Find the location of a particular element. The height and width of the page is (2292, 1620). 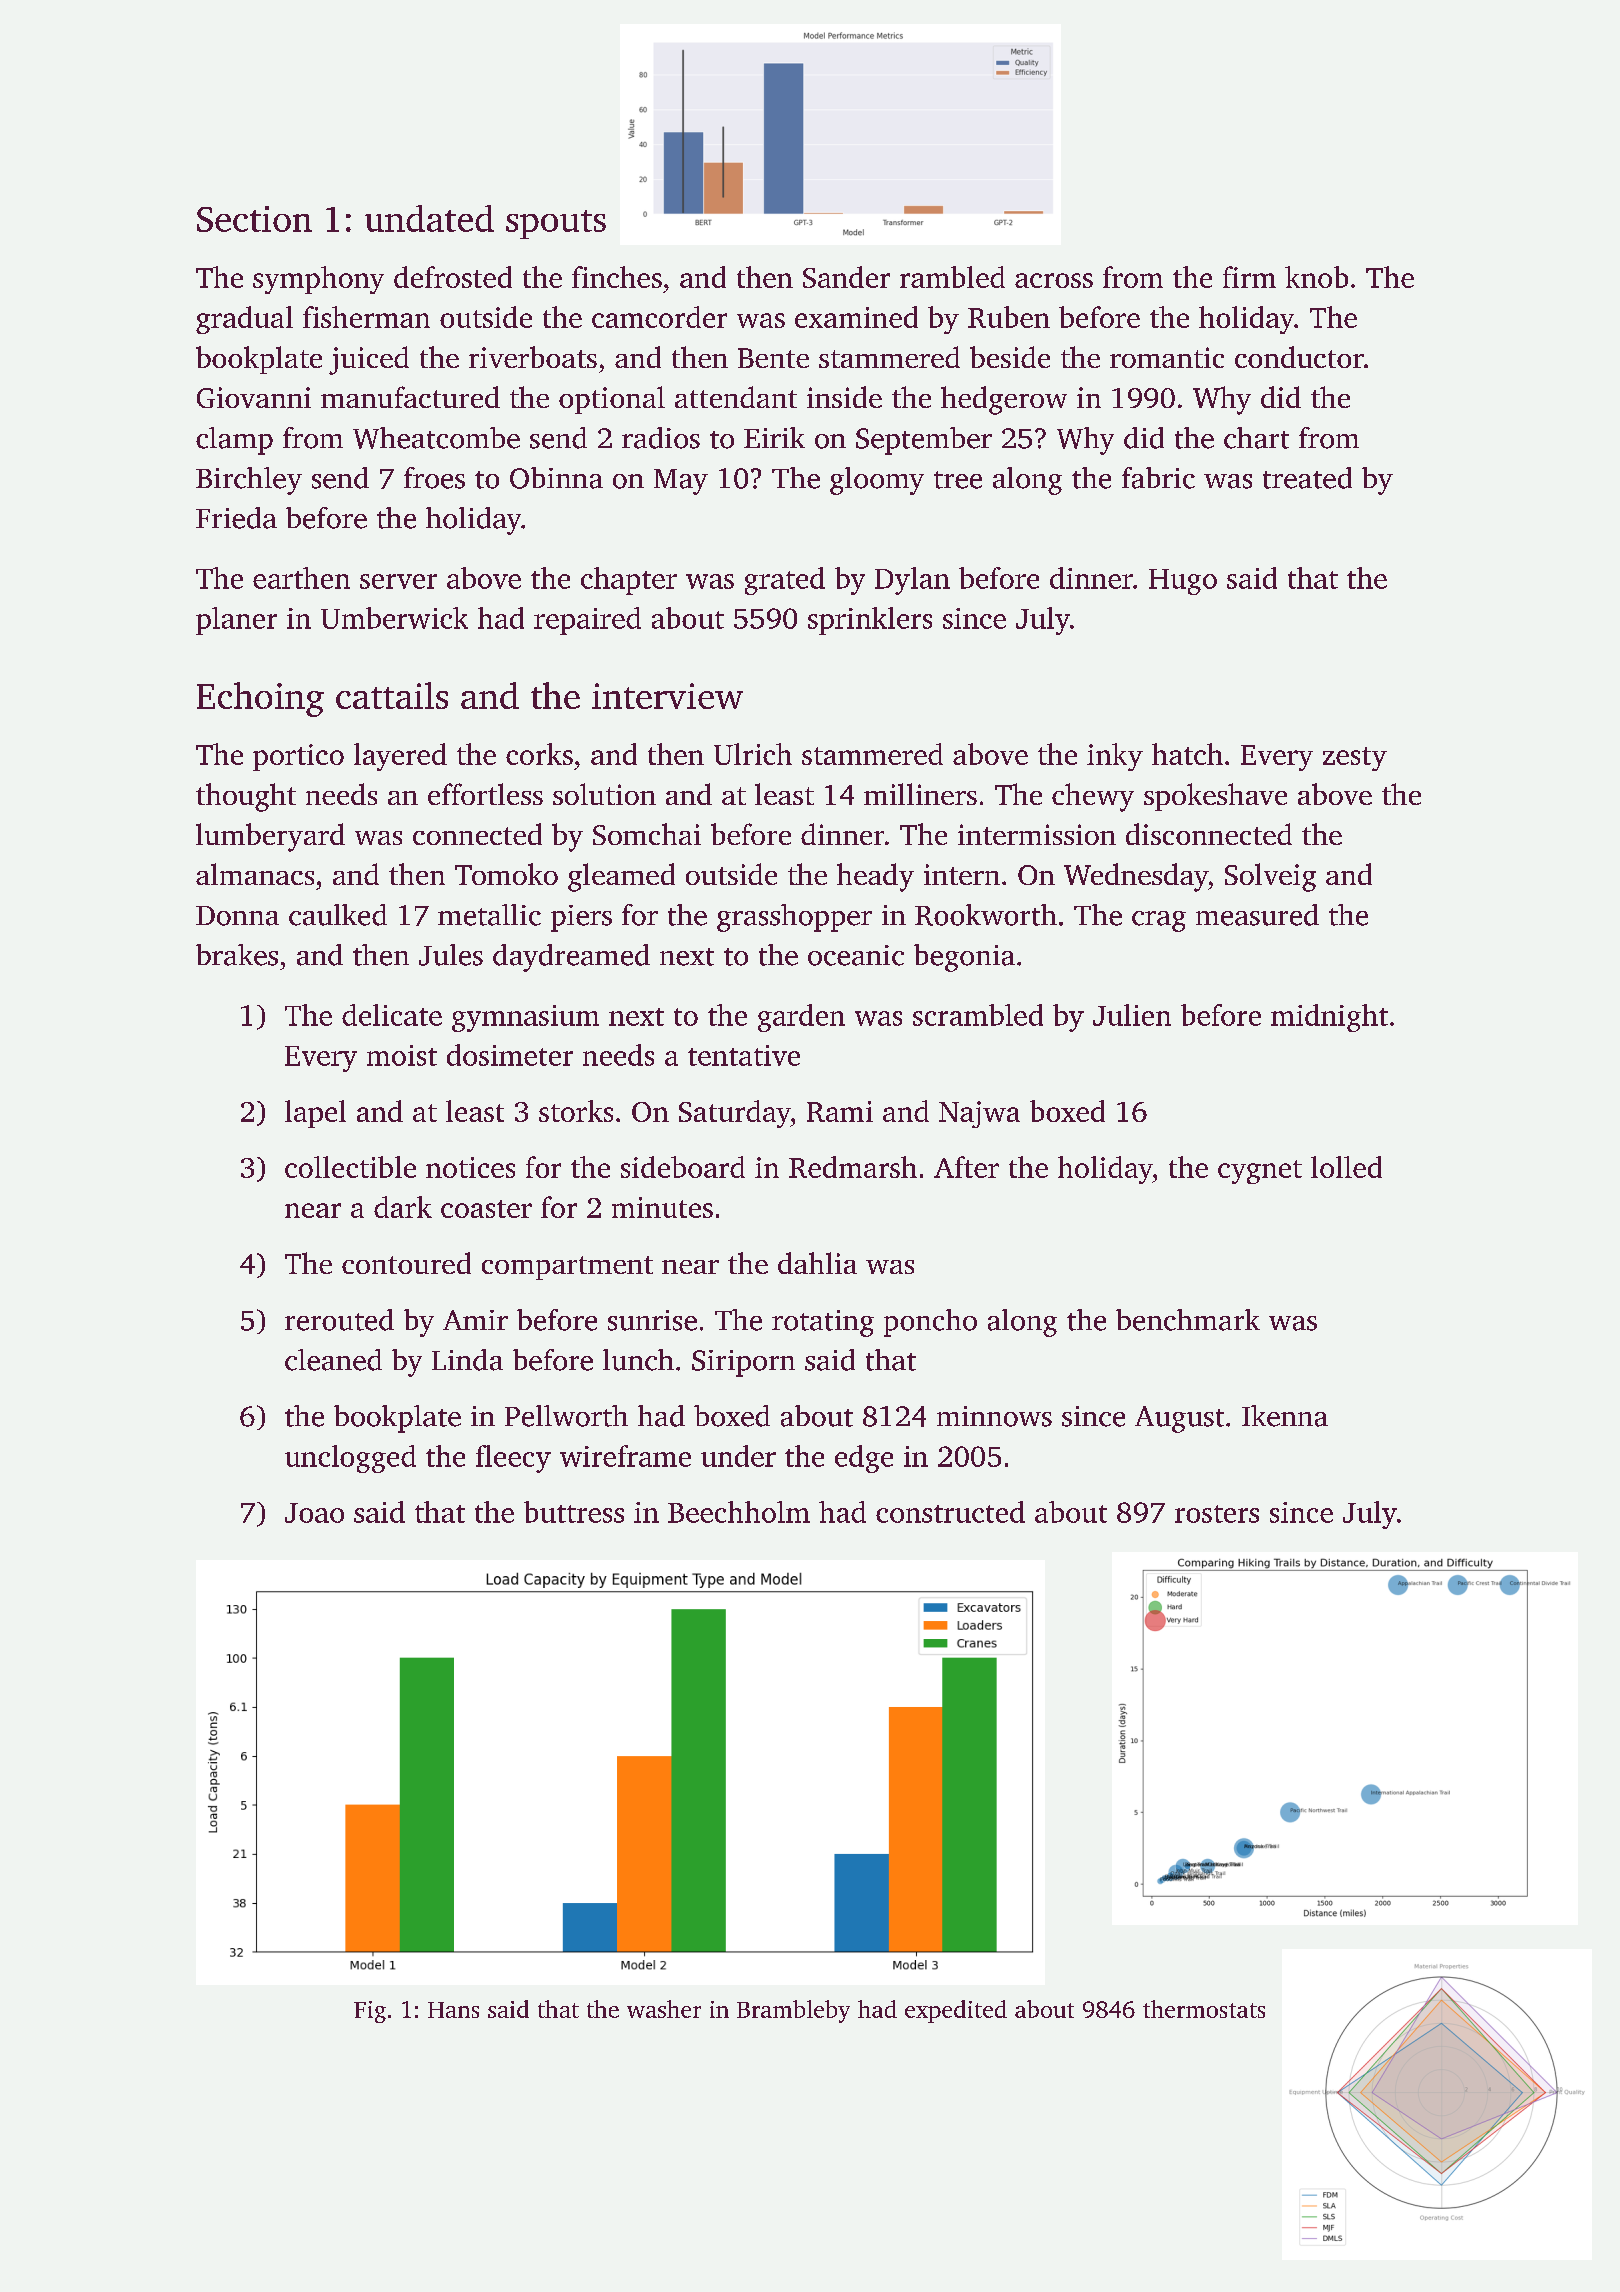

Hugo is located at coordinates (1183, 582).
